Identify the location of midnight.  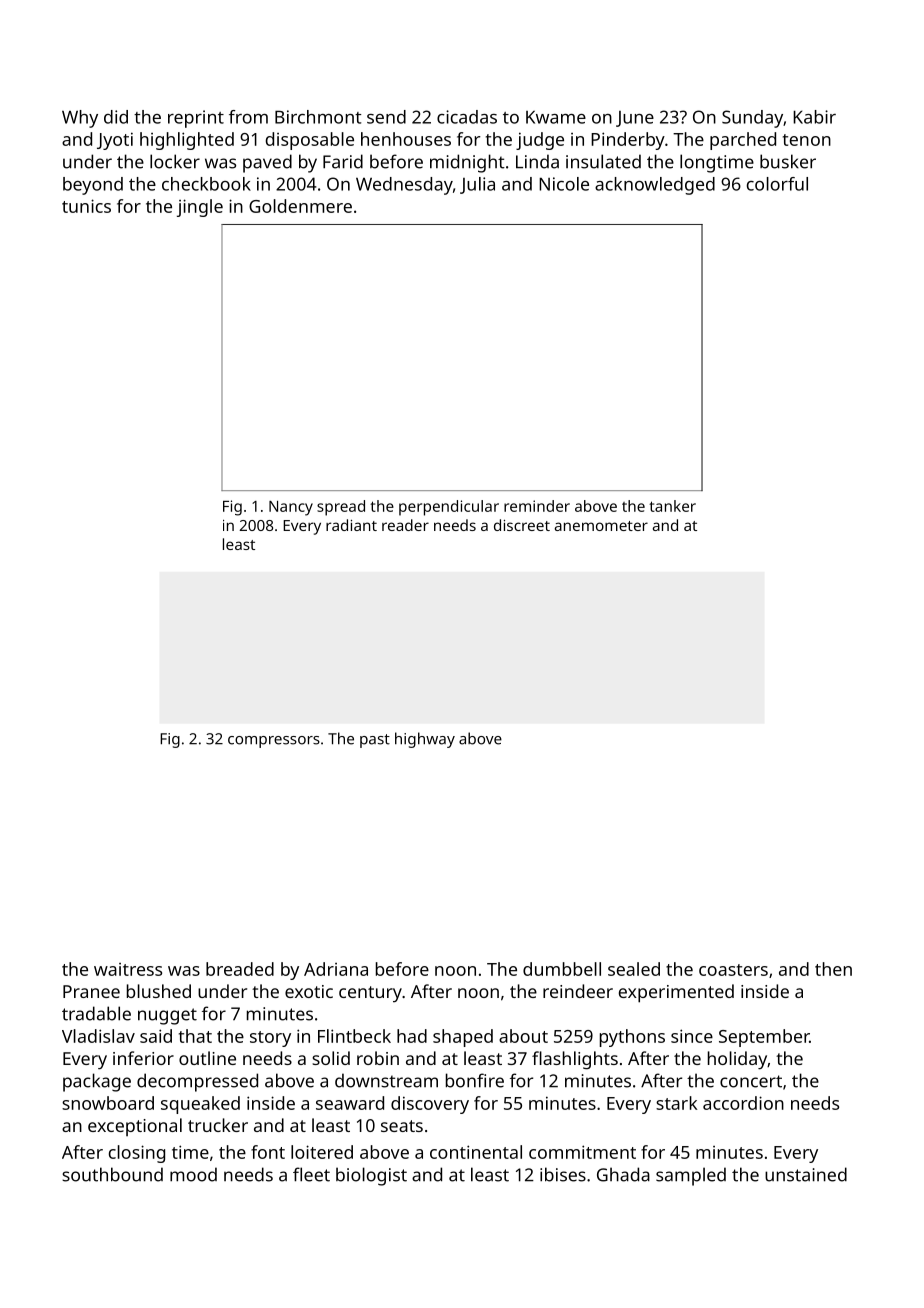
(467, 163).
